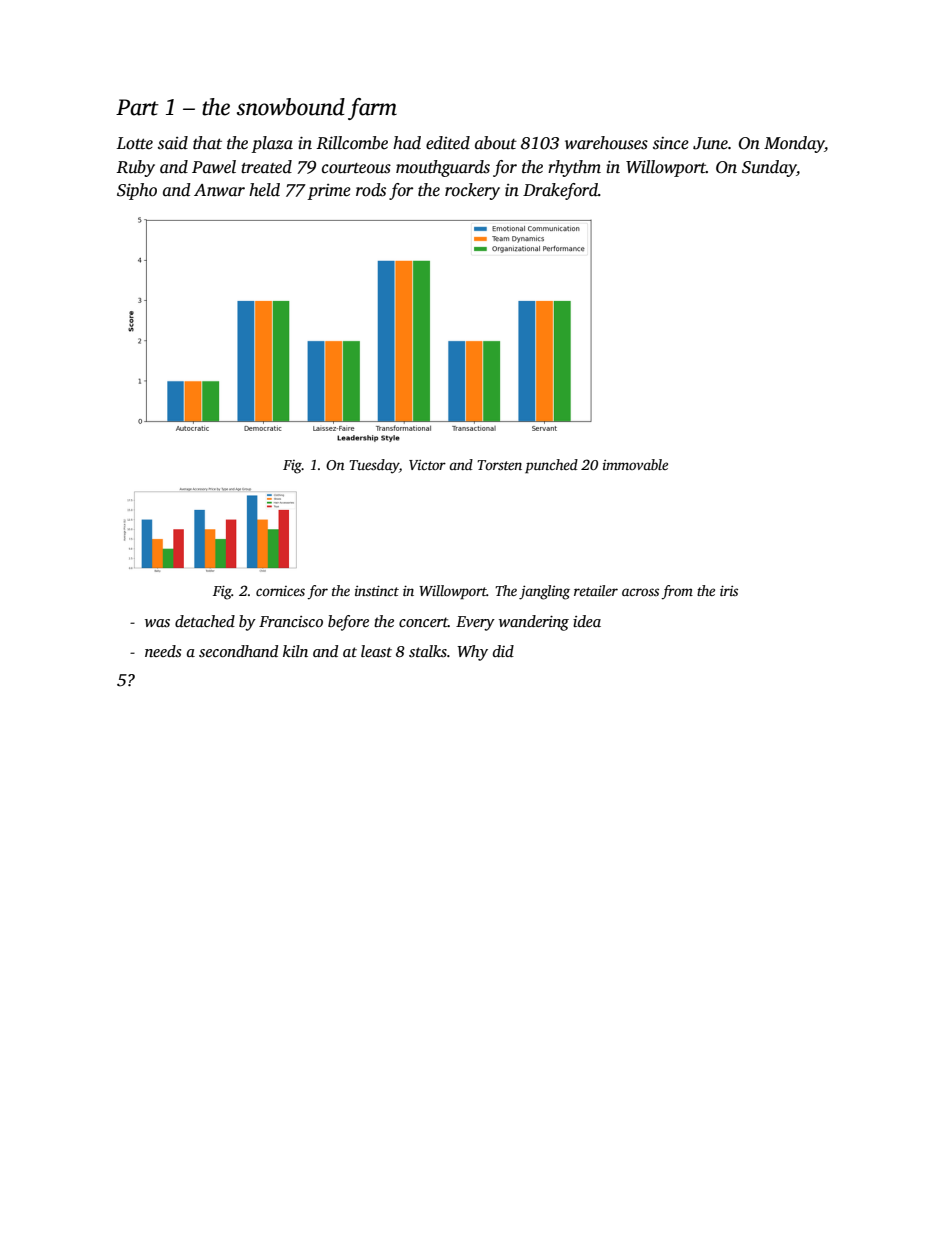 Image resolution: width=952 pixels, height=1233 pixels. What do you see at coordinates (407, 143) in the document?
I see `had` at bounding box center [407, 143].
